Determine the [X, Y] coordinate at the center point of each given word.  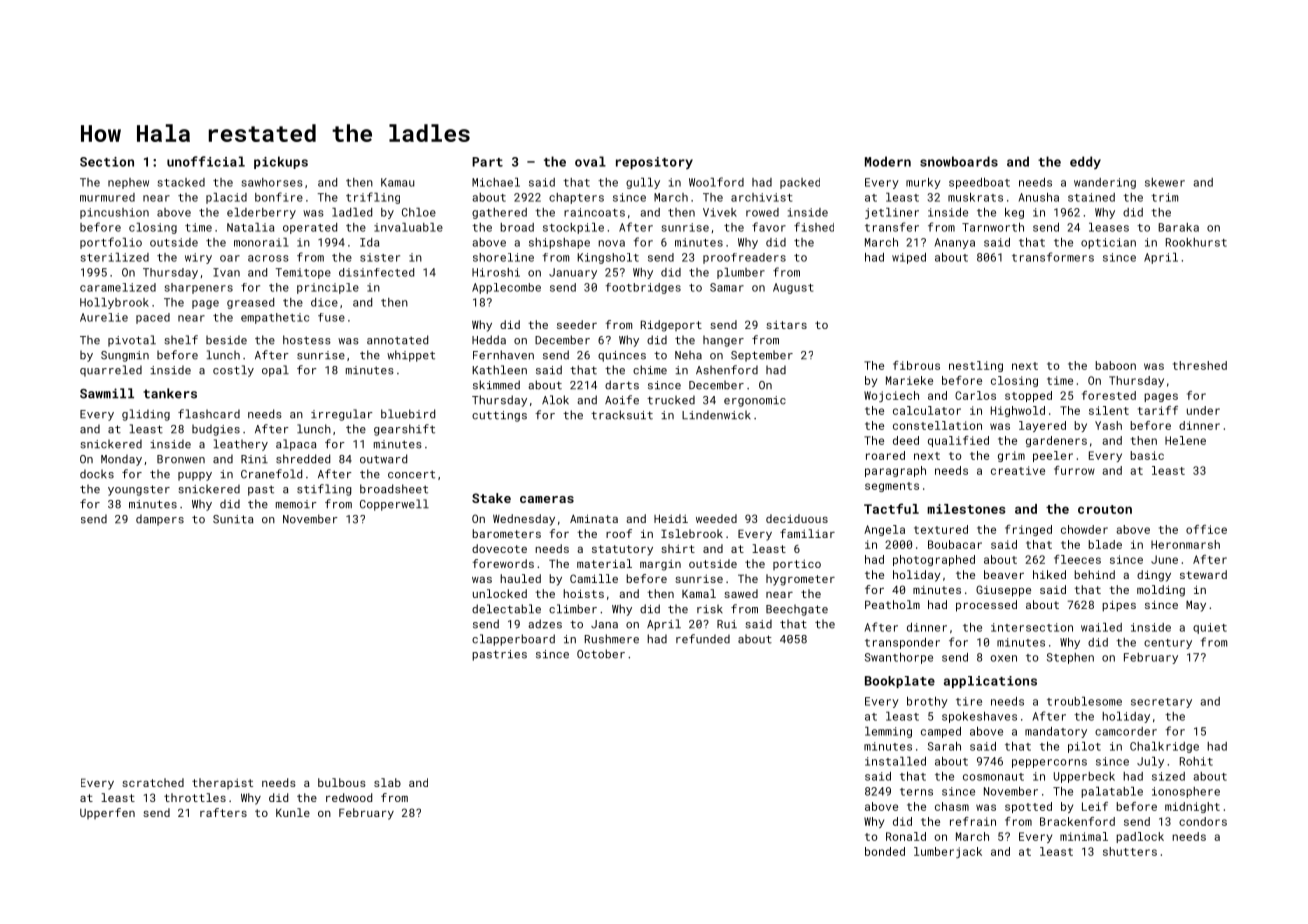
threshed [1200, 365]
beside [226, 340]
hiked [1049, 574]
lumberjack [948, 852]
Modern [888, 161]
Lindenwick [716, 415]
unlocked [500, 593]
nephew [128, 183]
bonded [885, 851]
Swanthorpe [899, 658]
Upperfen [107, 813]
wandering [1105, 183]
